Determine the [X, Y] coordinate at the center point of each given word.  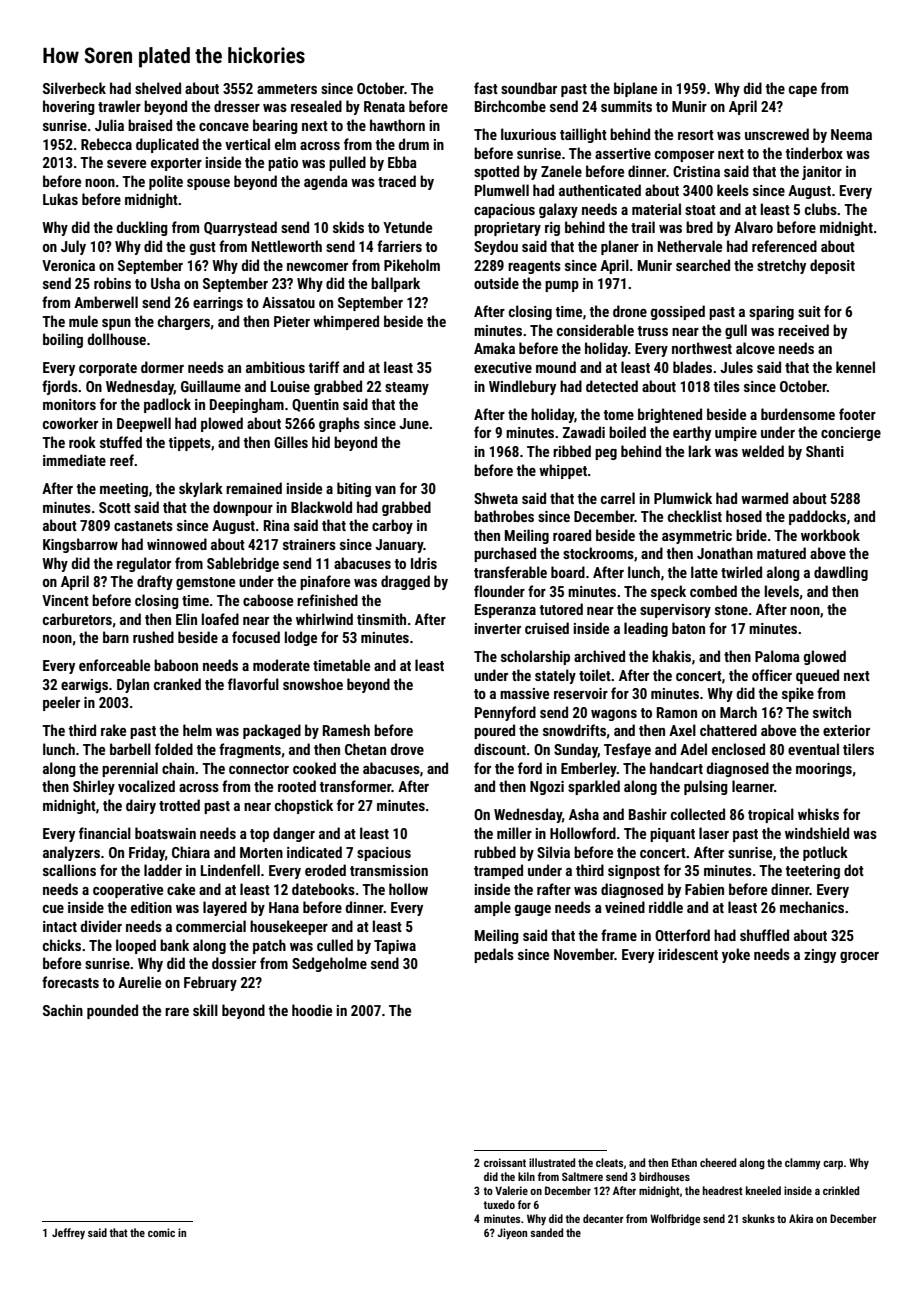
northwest [702, 348]
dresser [237, 106]
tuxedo [499, 1204]
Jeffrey [68, 1234]
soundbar [529, 88]
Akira [801, 1218]
